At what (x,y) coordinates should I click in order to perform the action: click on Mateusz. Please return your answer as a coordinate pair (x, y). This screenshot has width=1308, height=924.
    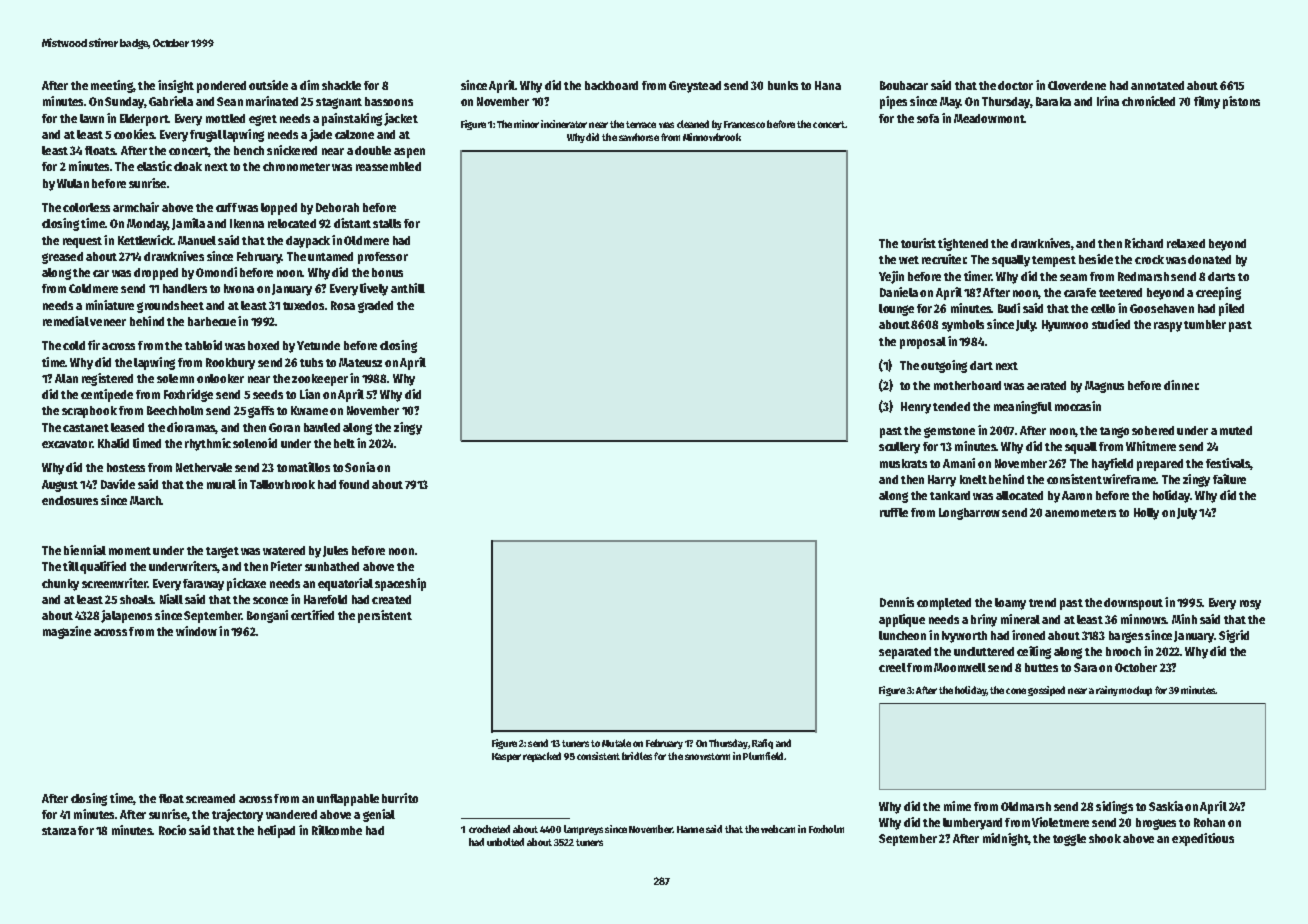
    Looking at the image, I should click on (360, 362).
